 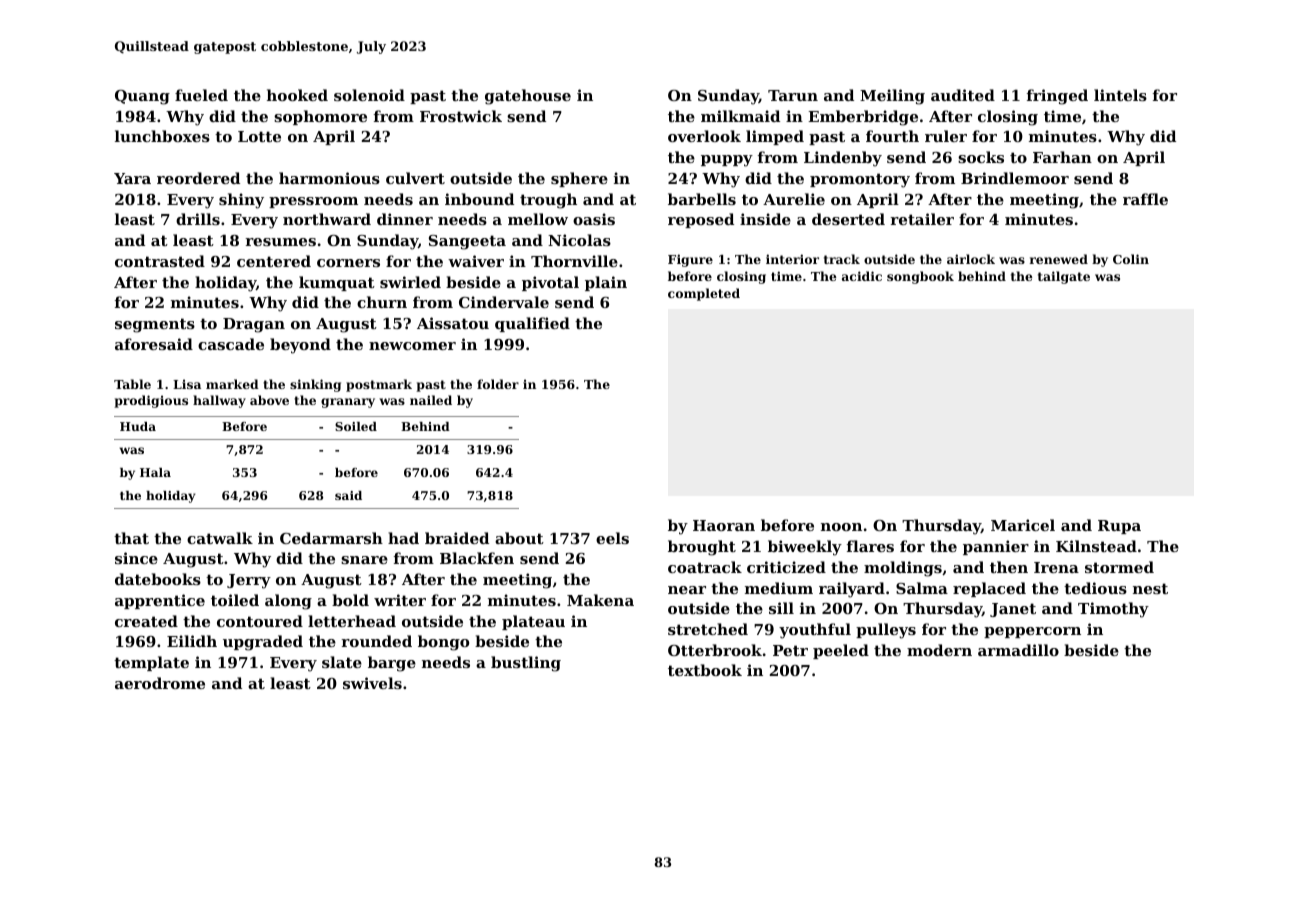 What do you see at coordinates (356, 426) in the screenshot?
I see `Soiled` at bounding box center [356, 426].
